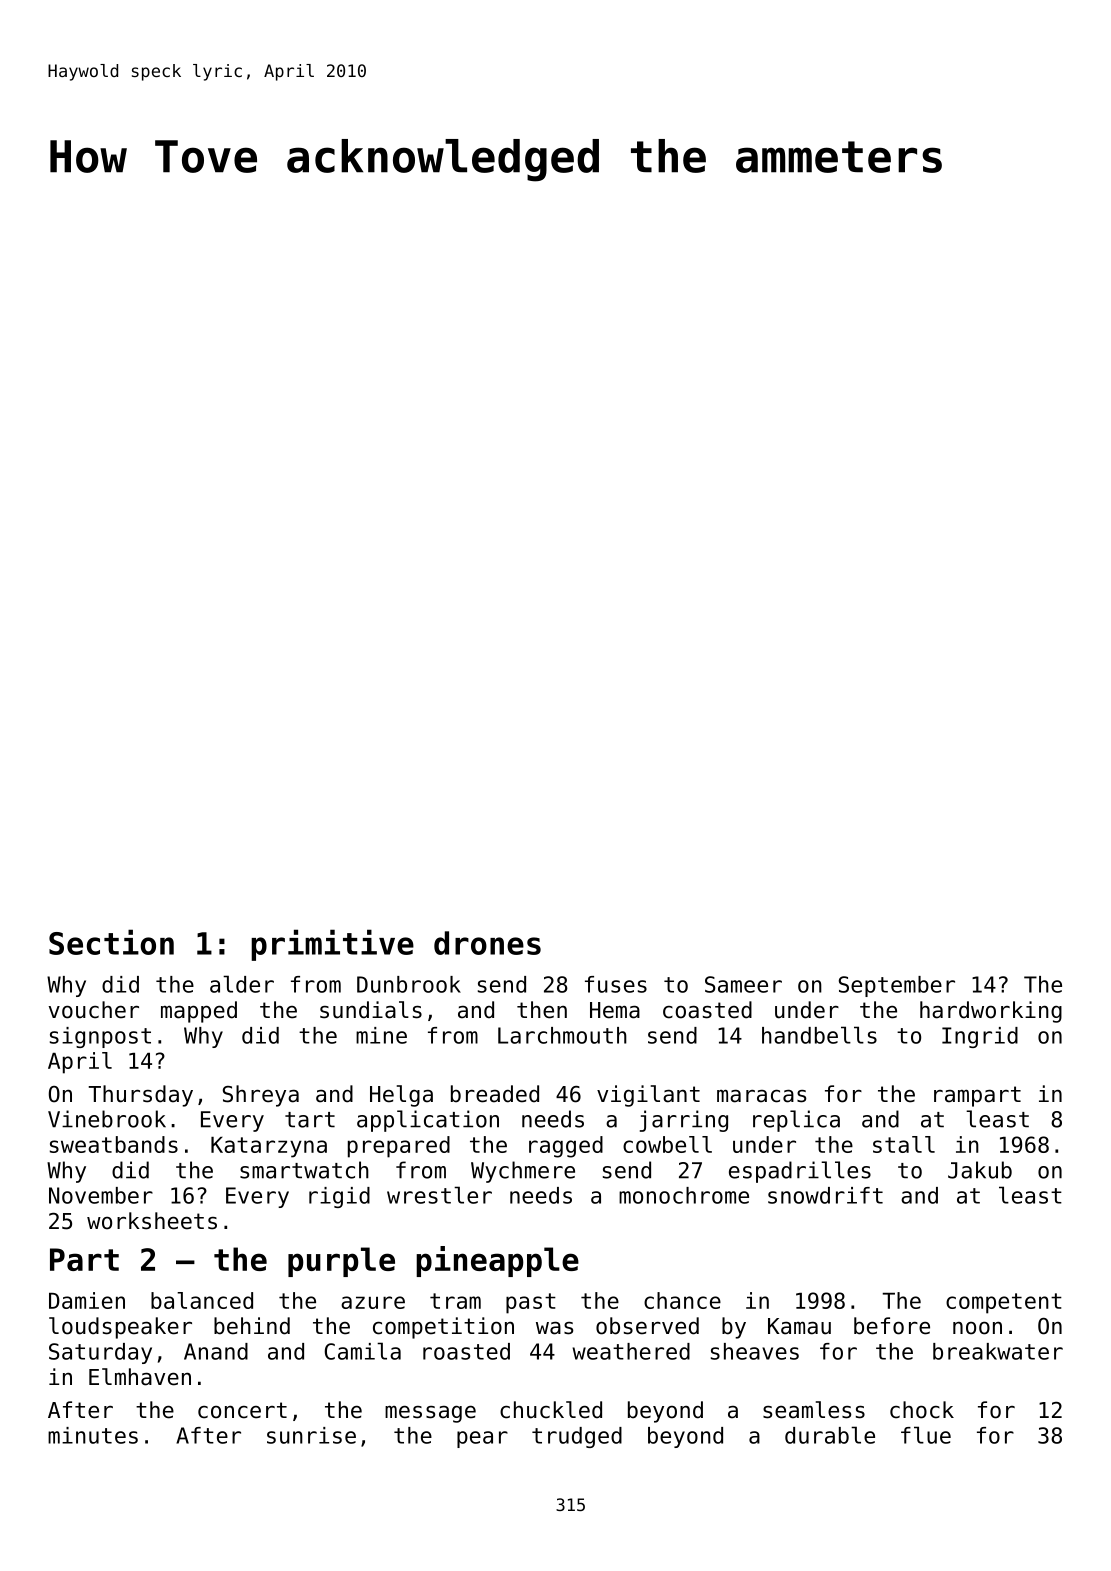 The height and width of the image is (1571, 1111). What do you see at coordinates (216, 1351) in the image?
I see `Anand` at bounding box center [216, 1351].
